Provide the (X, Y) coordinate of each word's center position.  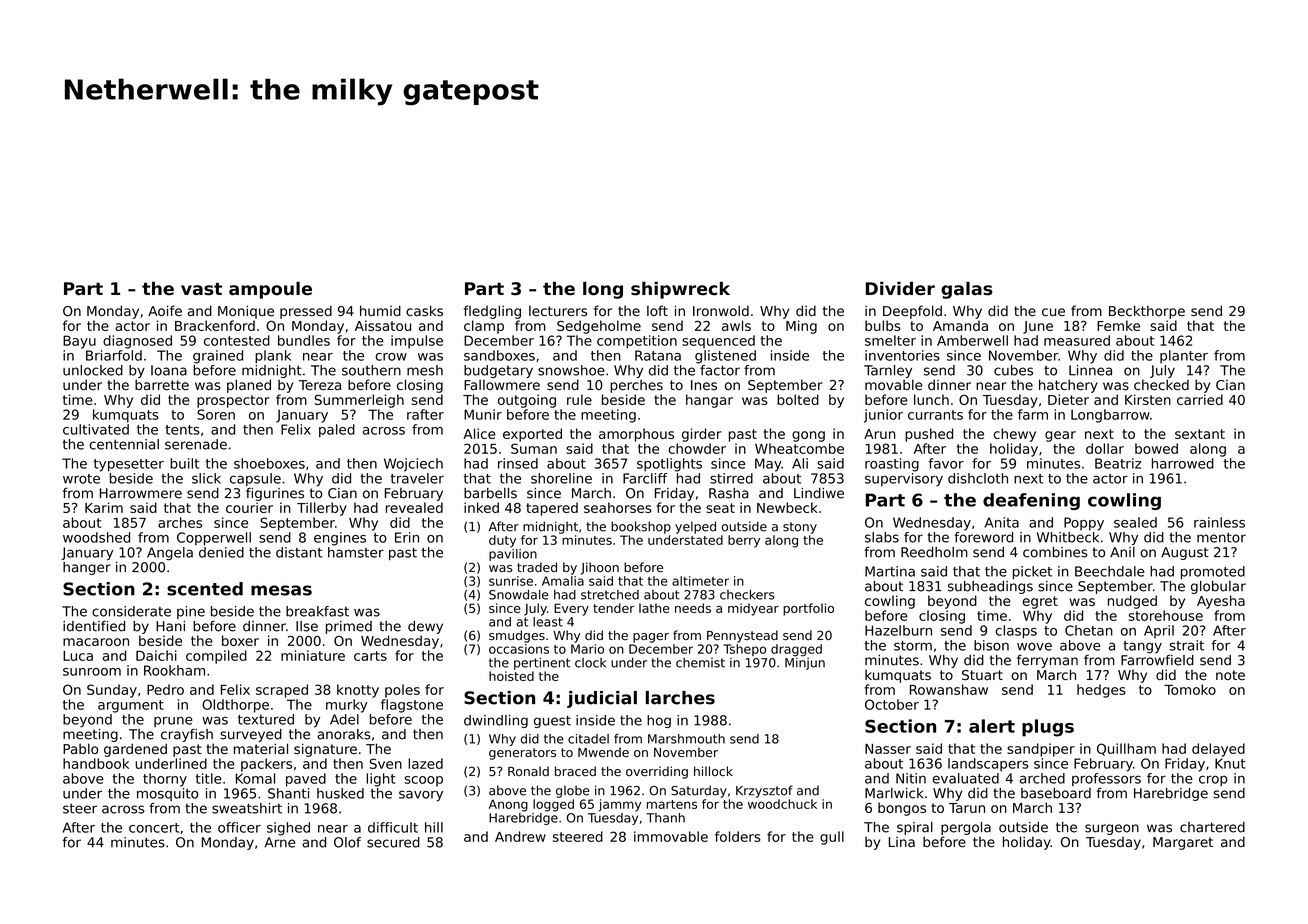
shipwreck (680, 290)
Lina (902, 842)
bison (991, 645)
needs (693, 608)
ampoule (270, 290)
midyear (753, 609)
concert (154, 828)
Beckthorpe (1147, 312)
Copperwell (214, 539)
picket (1032, 572)
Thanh (665, 818)
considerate (131, 611)
